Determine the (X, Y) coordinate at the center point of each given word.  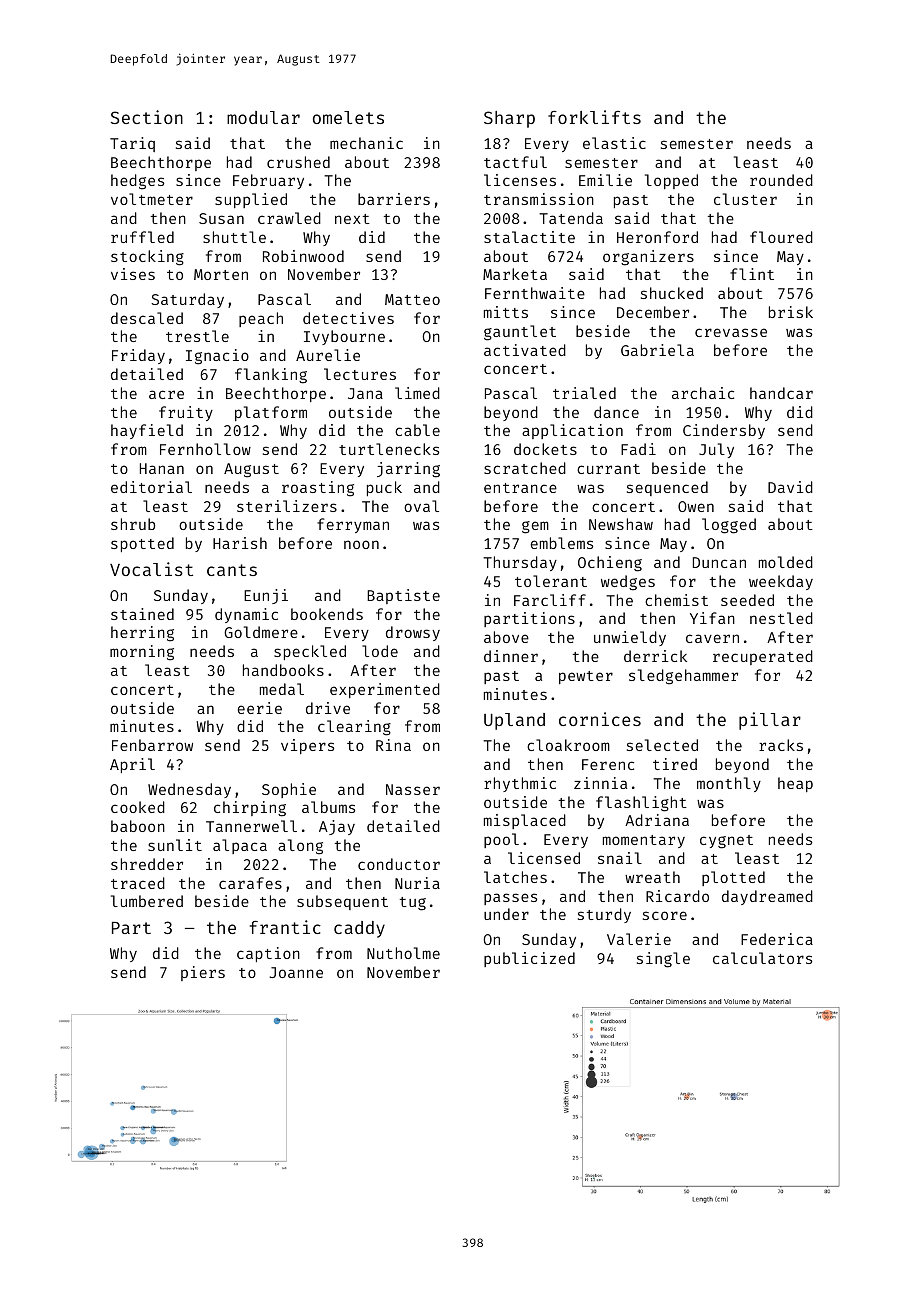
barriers (394, 199)
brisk (791, 312)
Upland (514, 721)
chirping (250, 809)
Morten (221, 274)
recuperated (763, 657)
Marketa (515, 274)
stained (142, 614)
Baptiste (403, 596)
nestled (781, 618)
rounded (781, 180)
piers (203, 973)
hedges (137, 182)
